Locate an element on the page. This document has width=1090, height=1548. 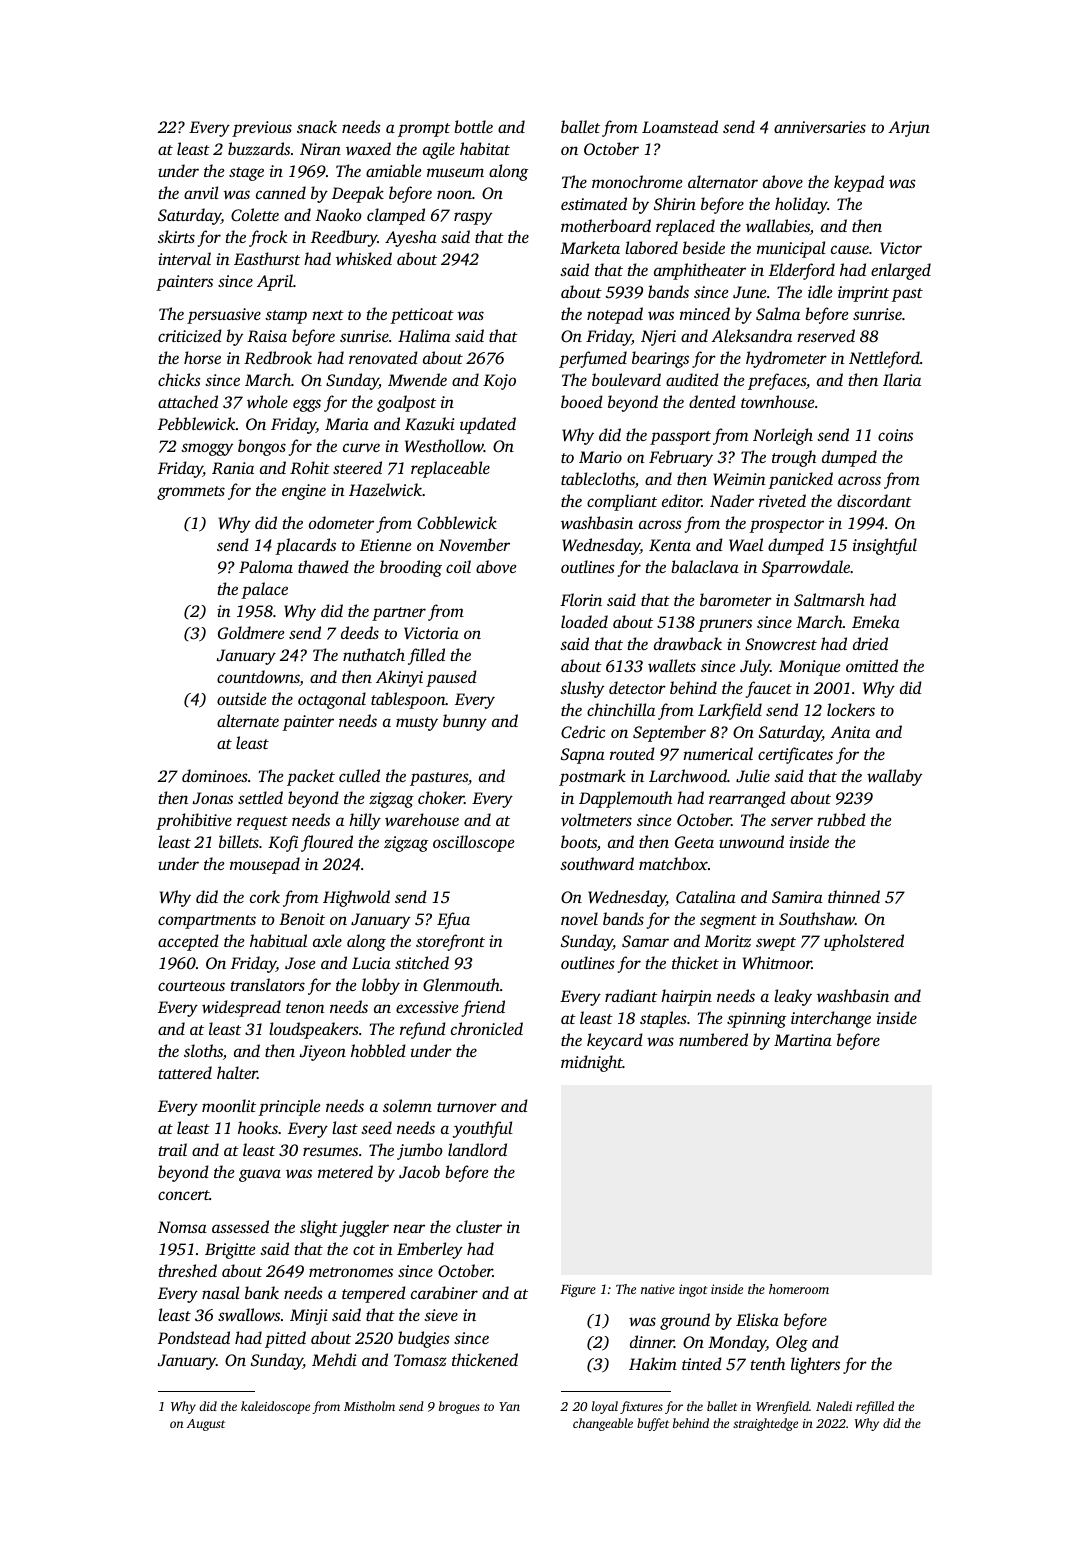
enlarged is located at coordinates (901, 271).
